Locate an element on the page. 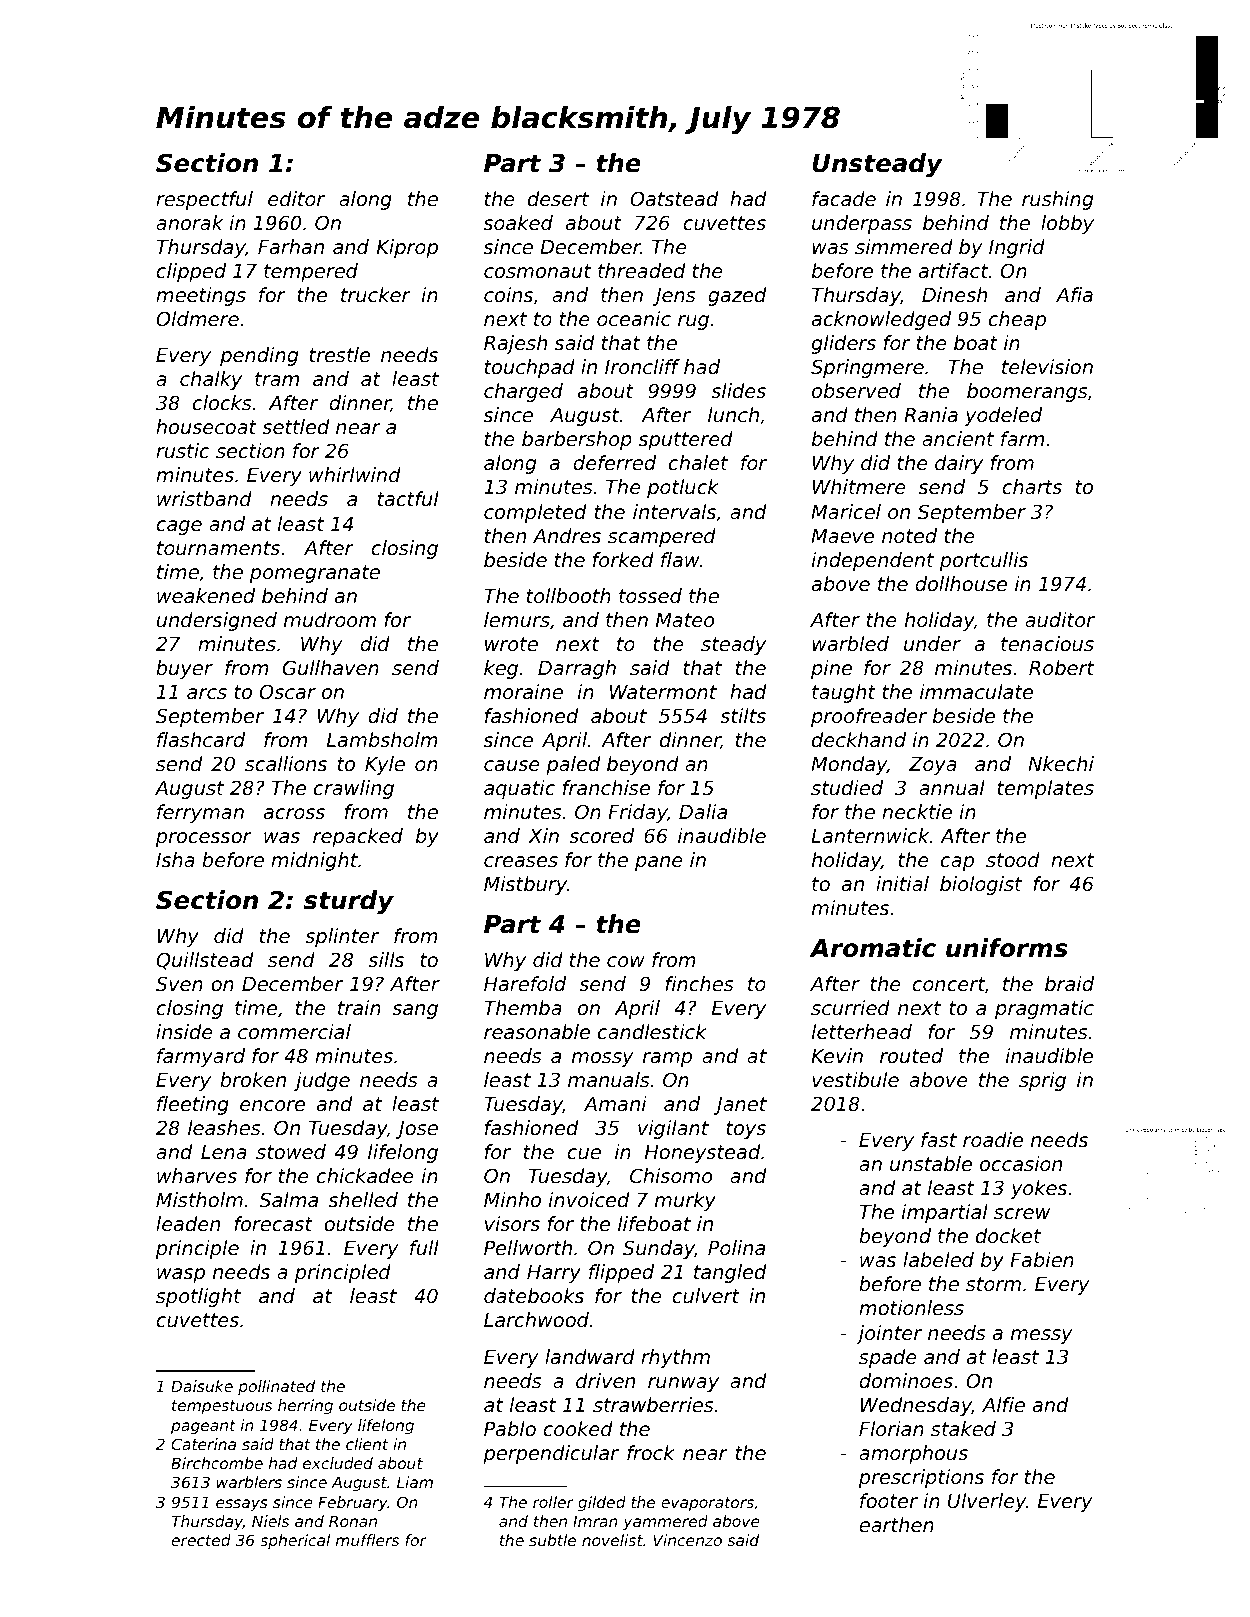 This document has width=1250, height=1617. Amani is located at coordinates (615, 1103).
